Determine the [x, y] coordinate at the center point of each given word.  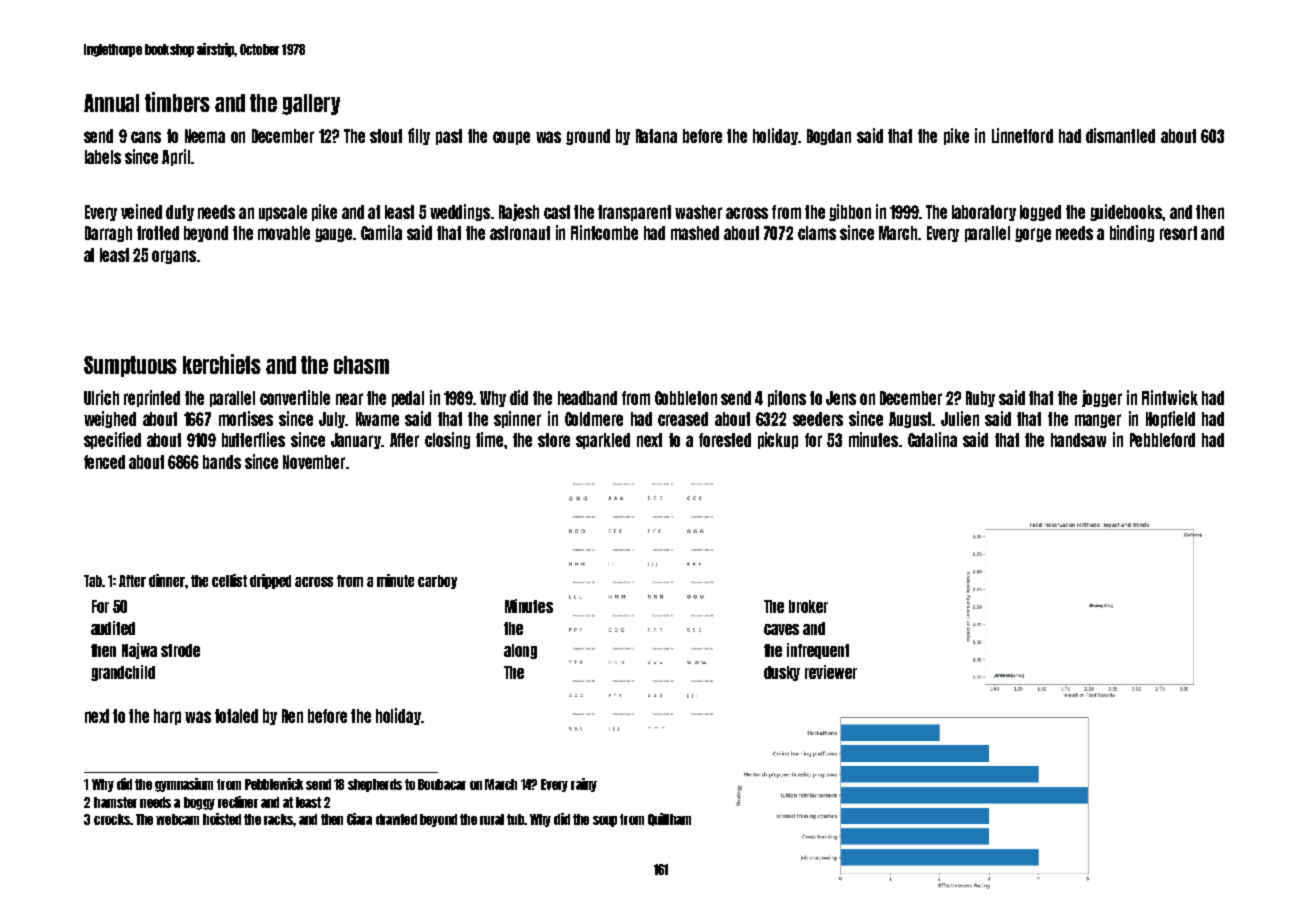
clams [817, 233]
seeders [818, 419]
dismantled [1120, 135]
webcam [177, 819]
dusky [782, 673]
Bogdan [829, 137]
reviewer [831, 672]
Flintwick [1170, 397]
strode [180, 650]
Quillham [669, 819]
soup [605, 821]
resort [1178, 233]
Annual [111, 103]
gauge [333, 235]
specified [112, 440]
